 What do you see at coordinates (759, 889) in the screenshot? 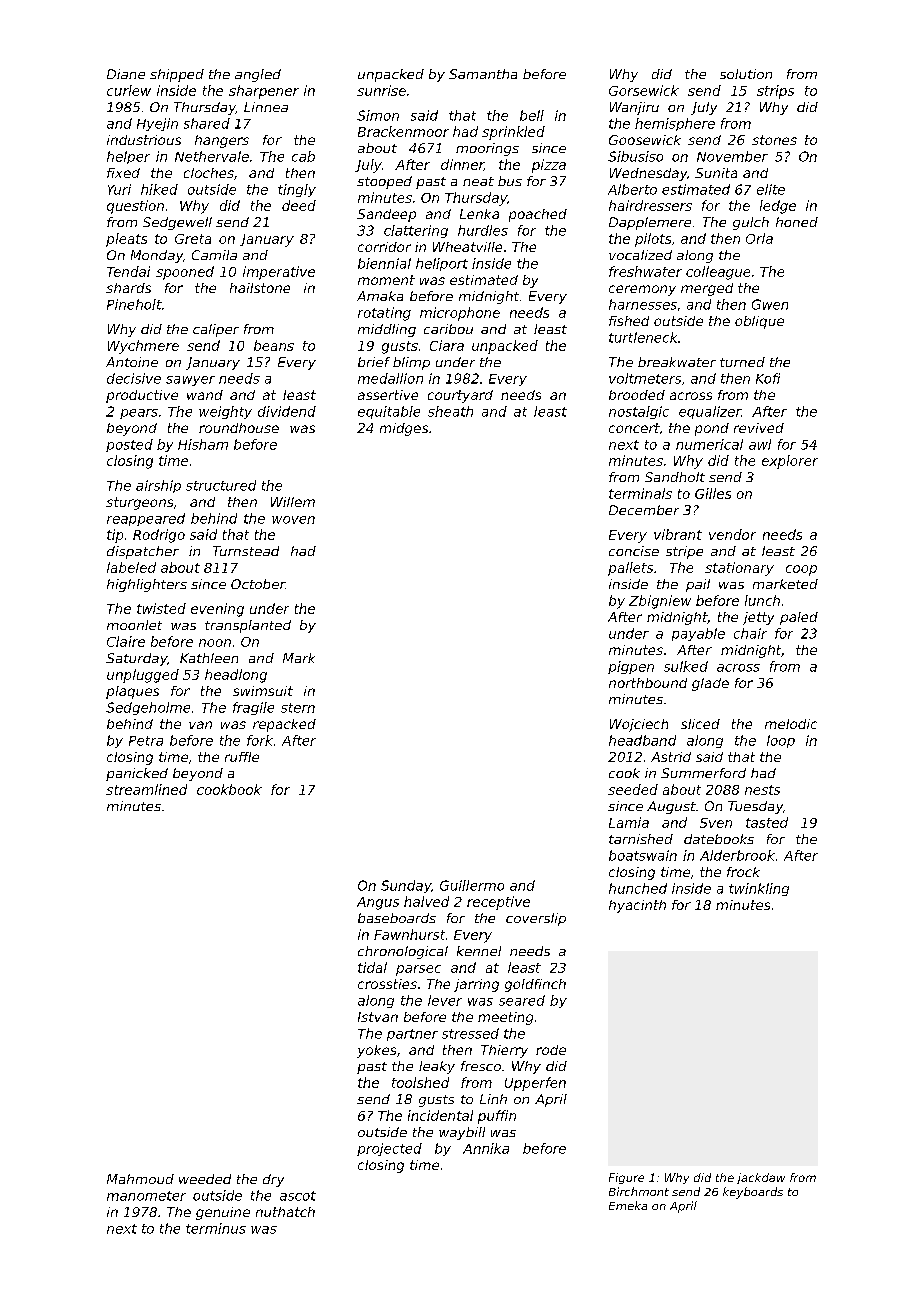
I see `twinkling` at bounding box center [759, 889].
